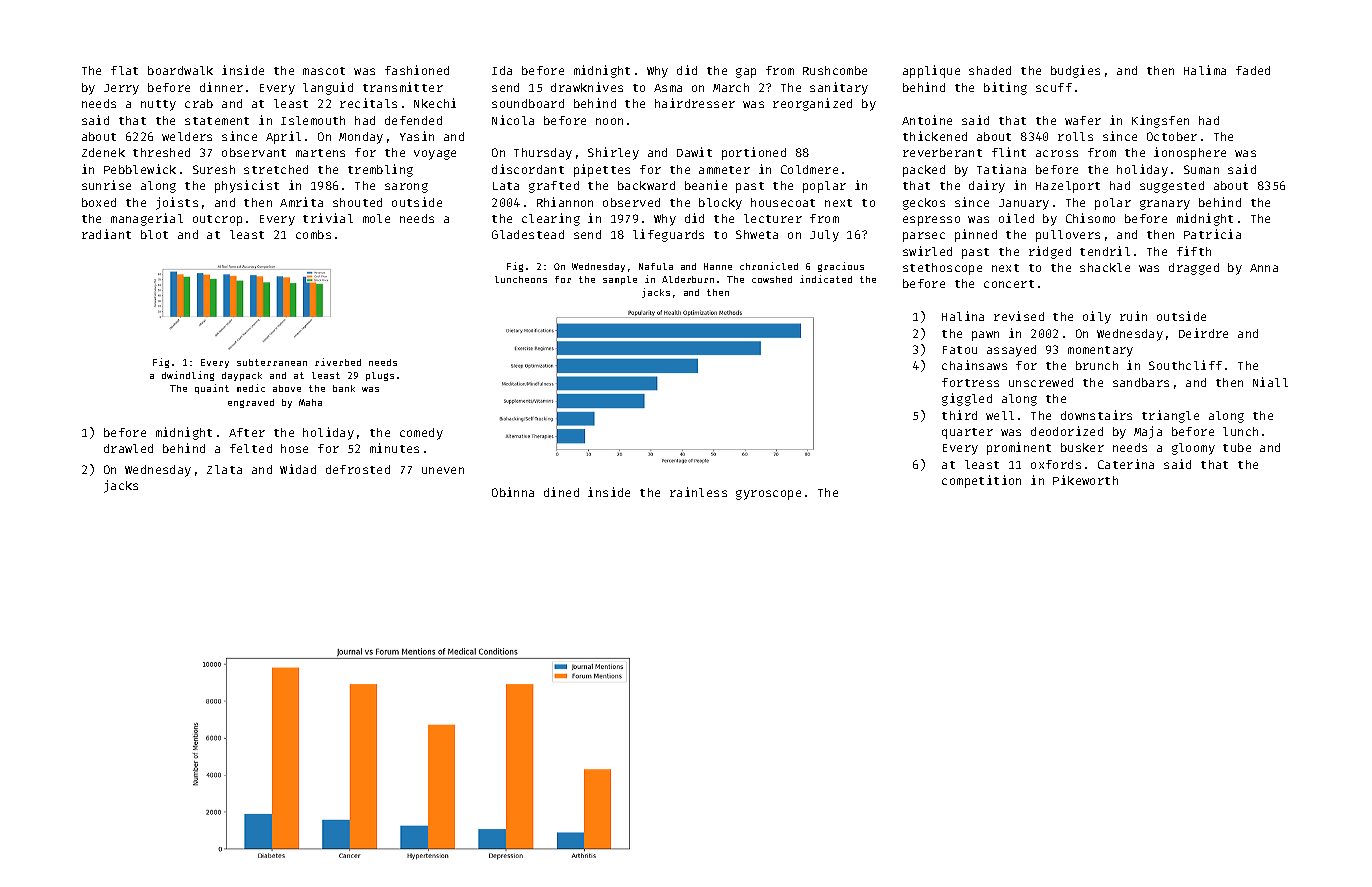 The image size is (1372, 887). Describe the element at coordinates (358, 469) in the screenshot. I see `defrosted` at that location.
